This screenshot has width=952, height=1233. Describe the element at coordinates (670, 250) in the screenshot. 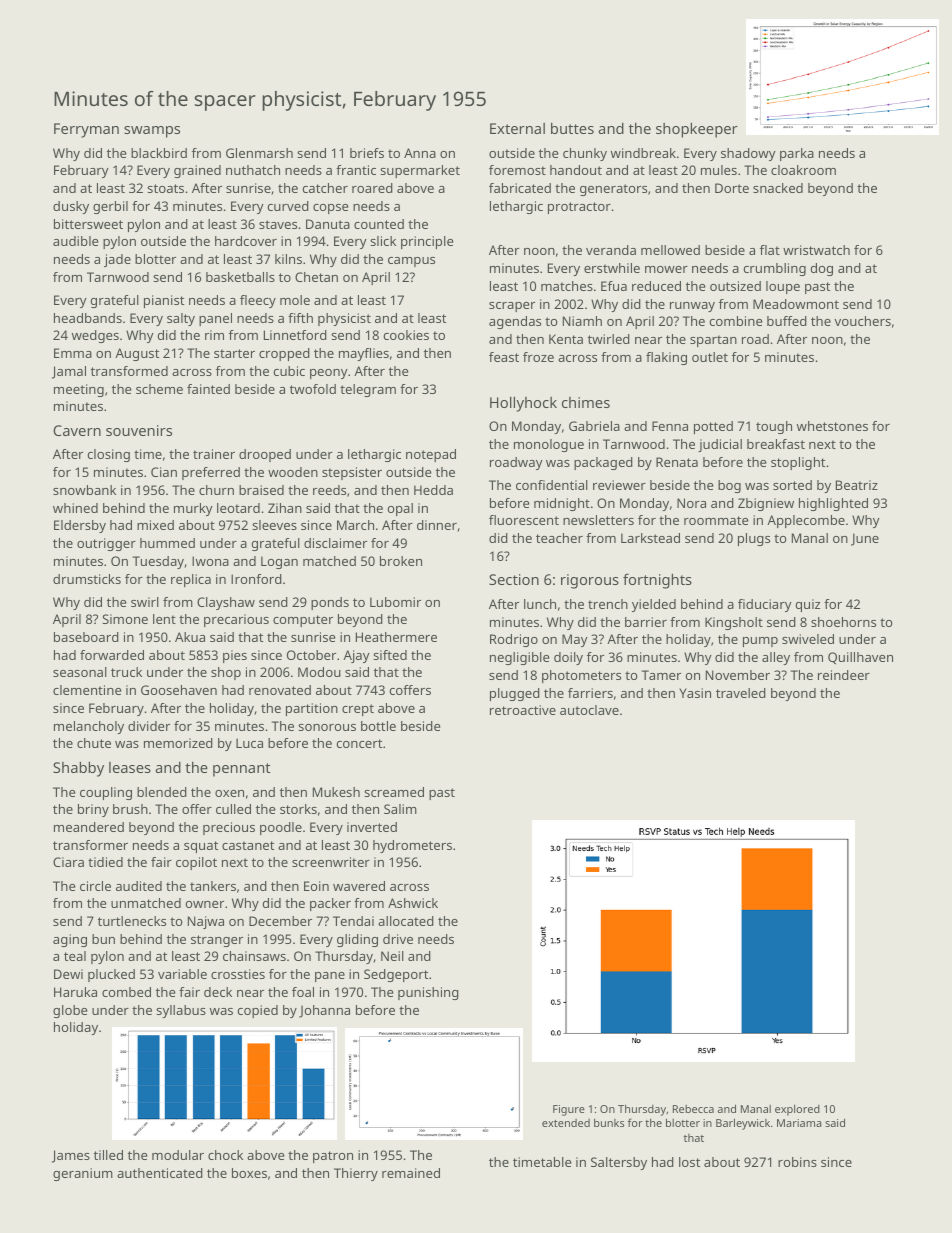

I see `mellowed` at that location.
